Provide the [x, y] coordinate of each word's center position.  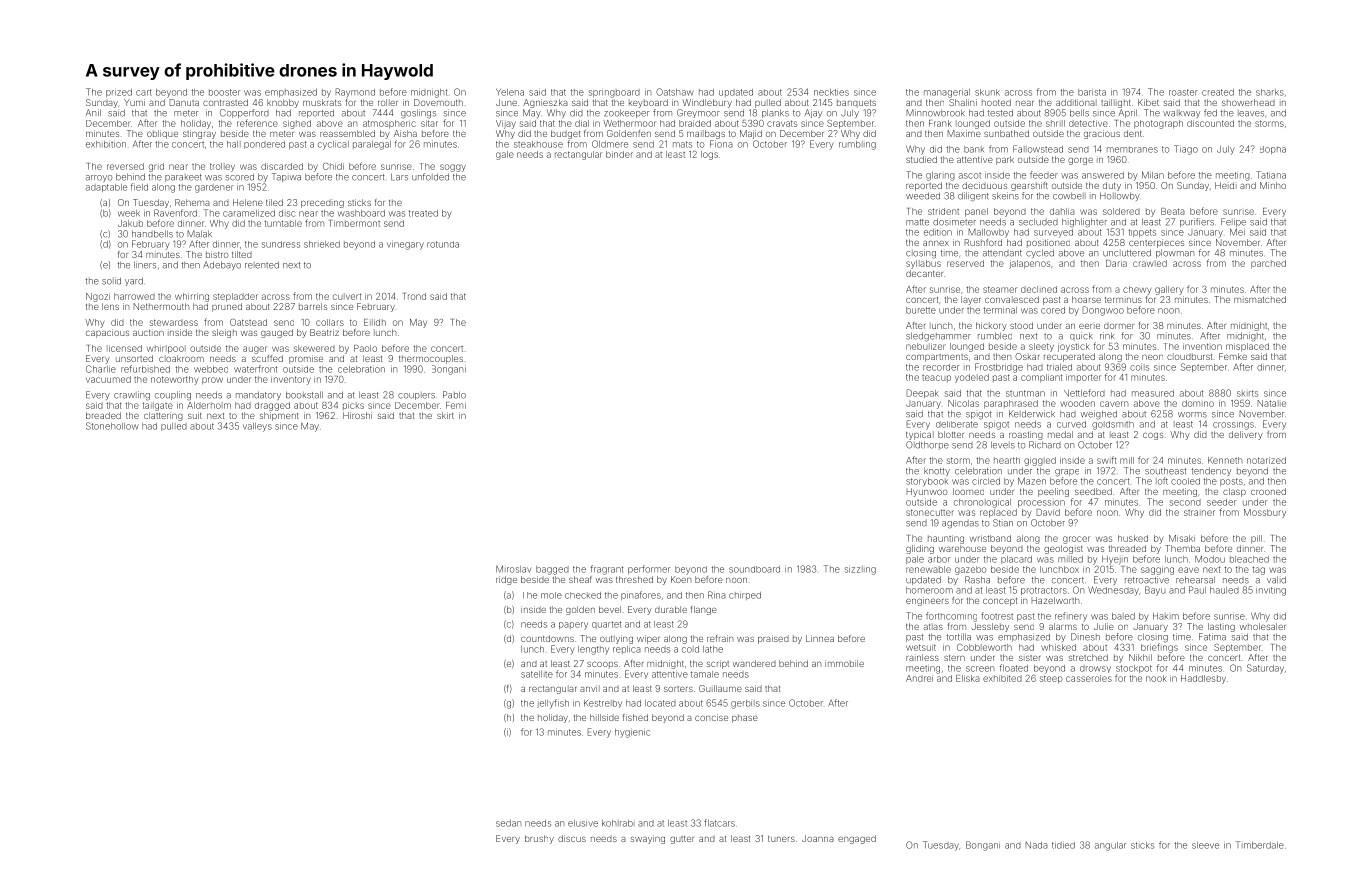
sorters [678, 689]
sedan [508, 823]
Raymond [355, 93]
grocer [1076, 540]
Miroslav [514, 569]
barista [1092, 92]
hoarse [1086, 299]
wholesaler [1263, 626]
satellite [537, 674]
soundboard [754, 569]
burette [921, 310]
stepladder [235, 297]
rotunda [443, 244]
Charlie [101, 369]
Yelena [510, 92]
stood [1021, 325]
